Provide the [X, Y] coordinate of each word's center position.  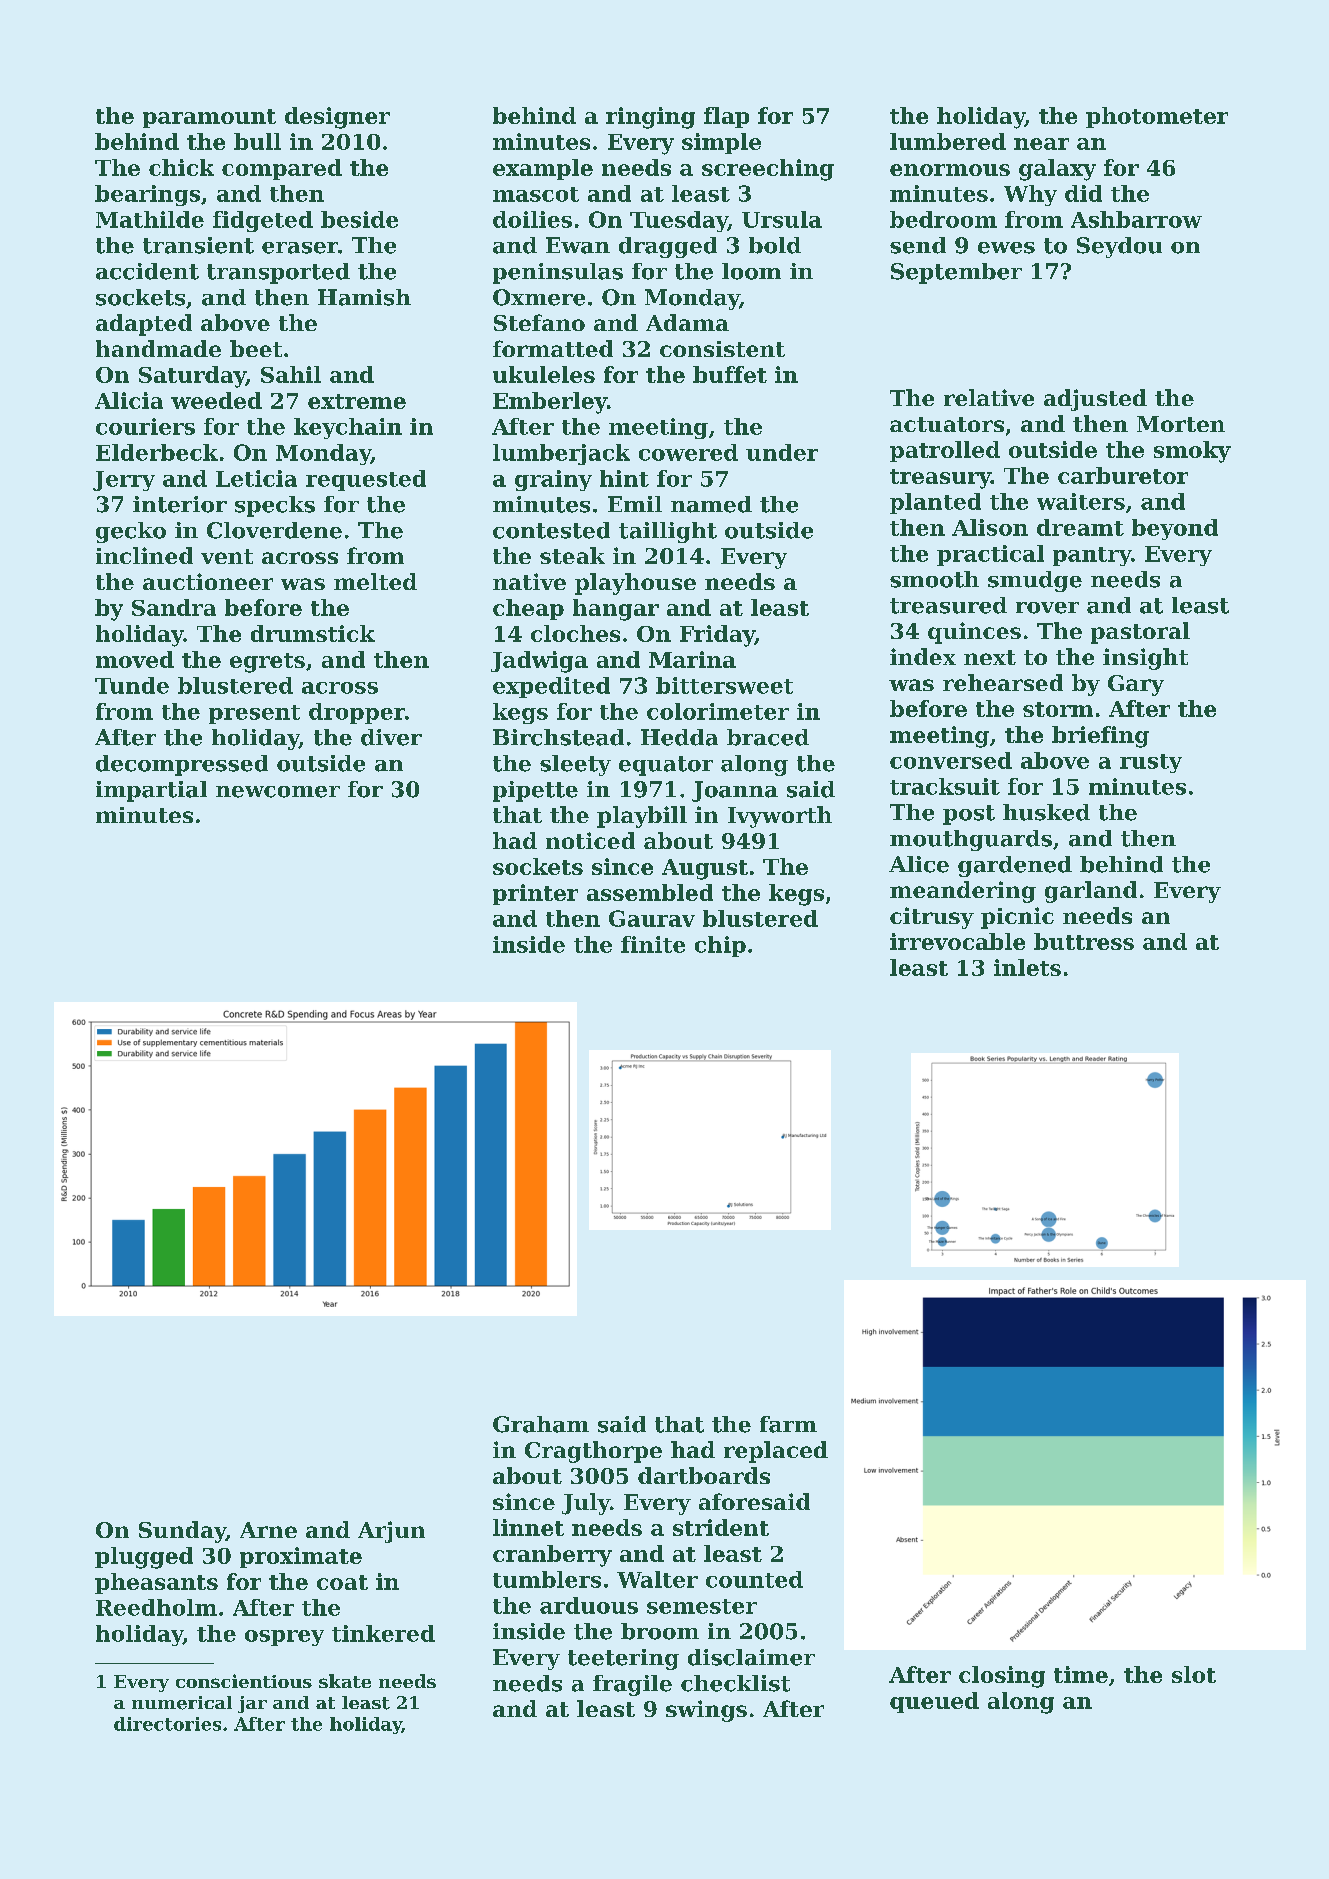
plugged [144, 1558]
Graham [541, 1424]
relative [989, 397]
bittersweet [724, 685]
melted [375, 581]
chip [720, 946]
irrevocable [957, 941]
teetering [623, 1659]
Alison [990, 527]
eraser [300, 248]
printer [535, 894]
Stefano [539, 322]
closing [1002, 1677]
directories [167, 1724]
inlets [1027, 967]
